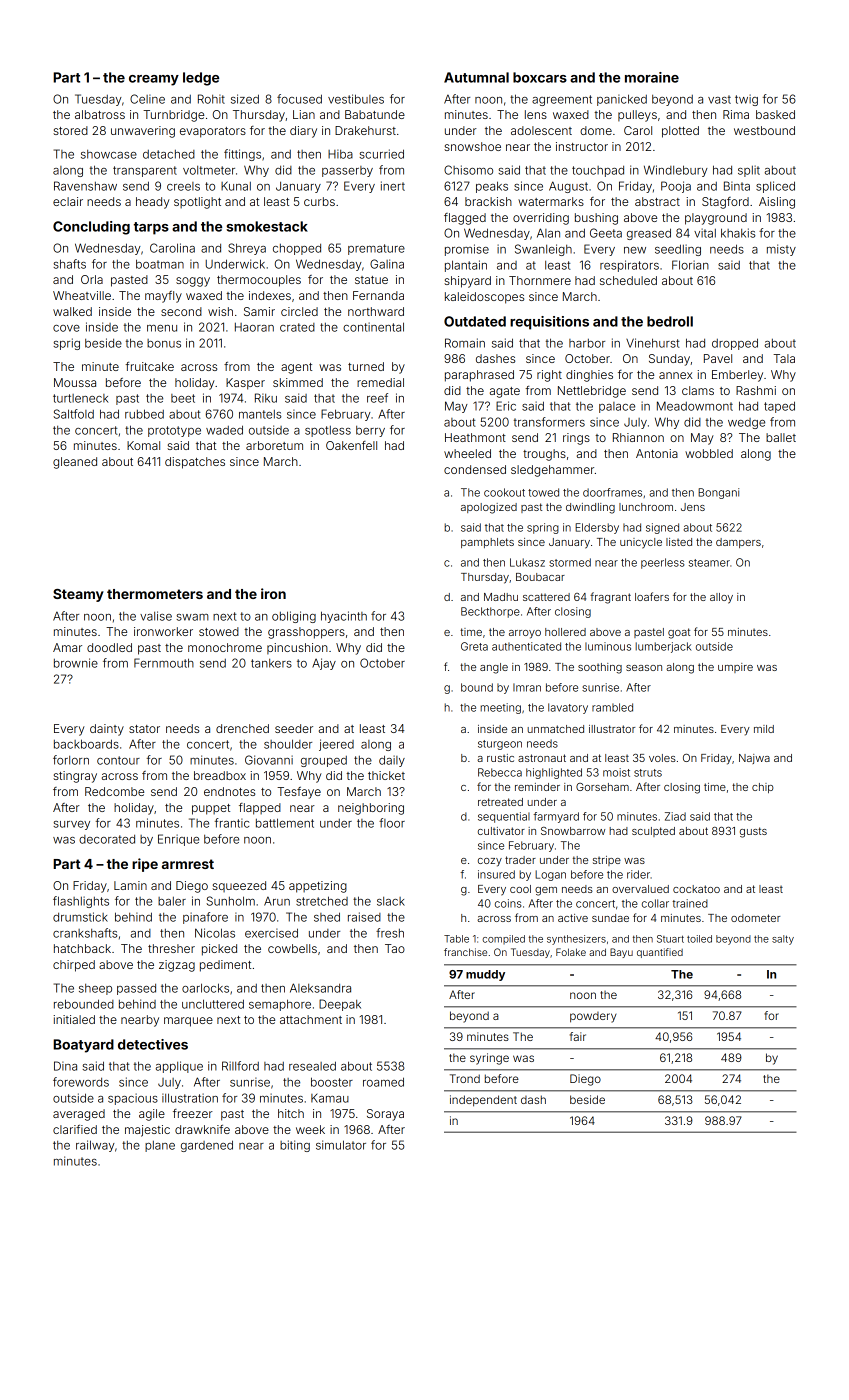 The height and width of the image is (1400, 849). What do you see at coordinates (468, 170) in the image?
I see `Chisomo` at bounding box center [468, 170].
